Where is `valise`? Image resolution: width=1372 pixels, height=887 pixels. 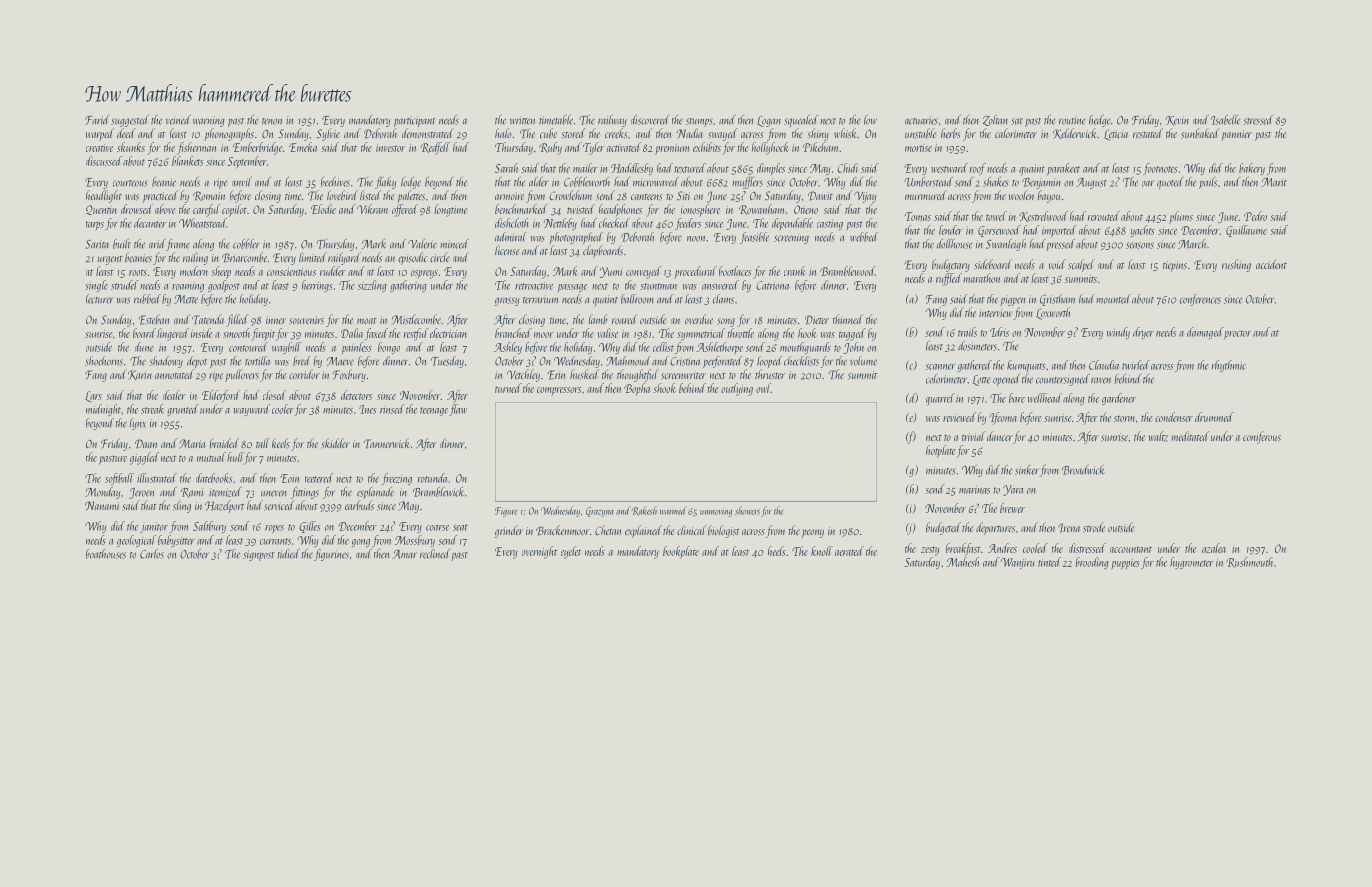
valise is located at coordinates (608, 333).
